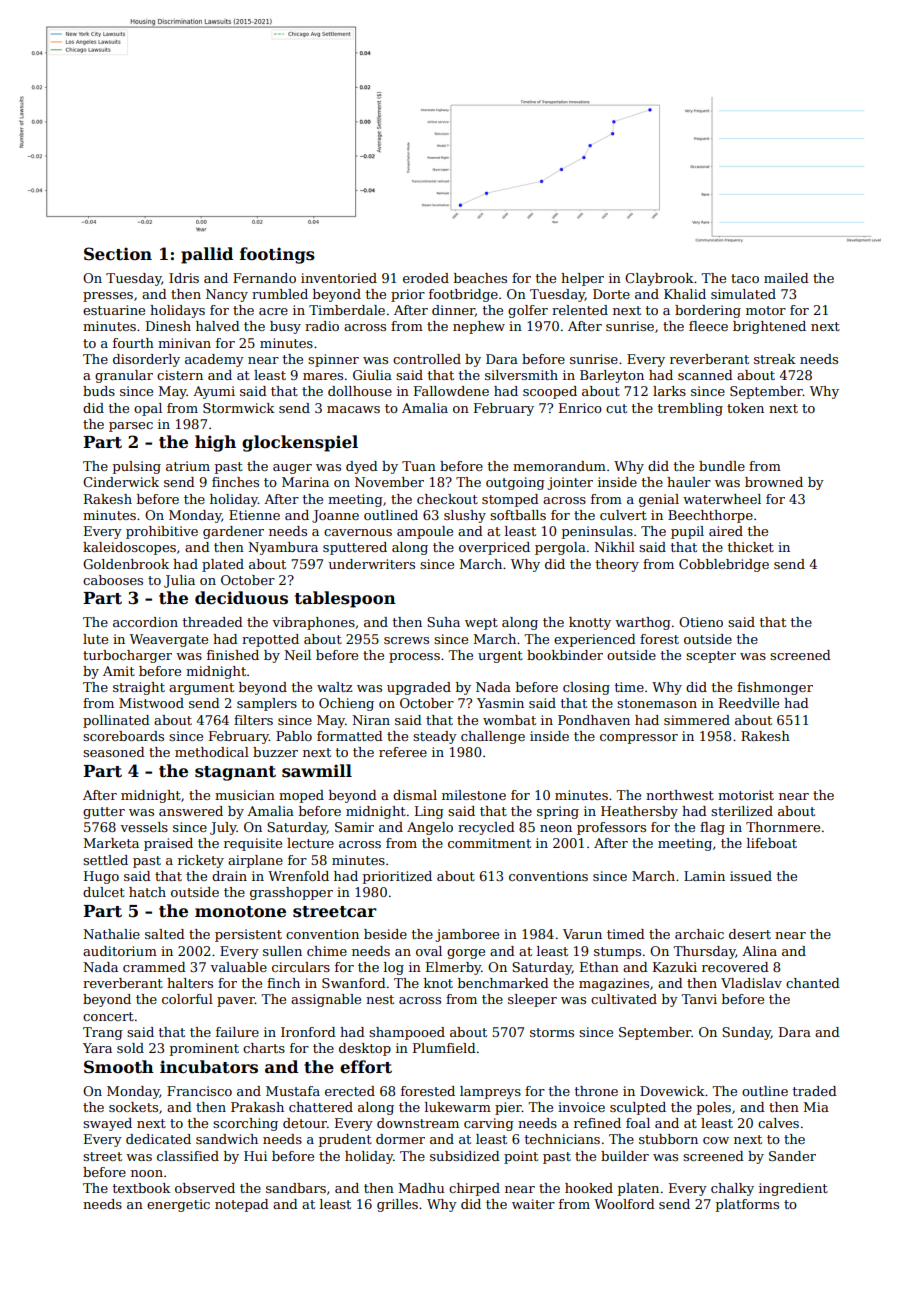 This image has width=924, height=1308. Describe the element at coordinates (199, 1091) in the image. I see `Francisco` at that location.
